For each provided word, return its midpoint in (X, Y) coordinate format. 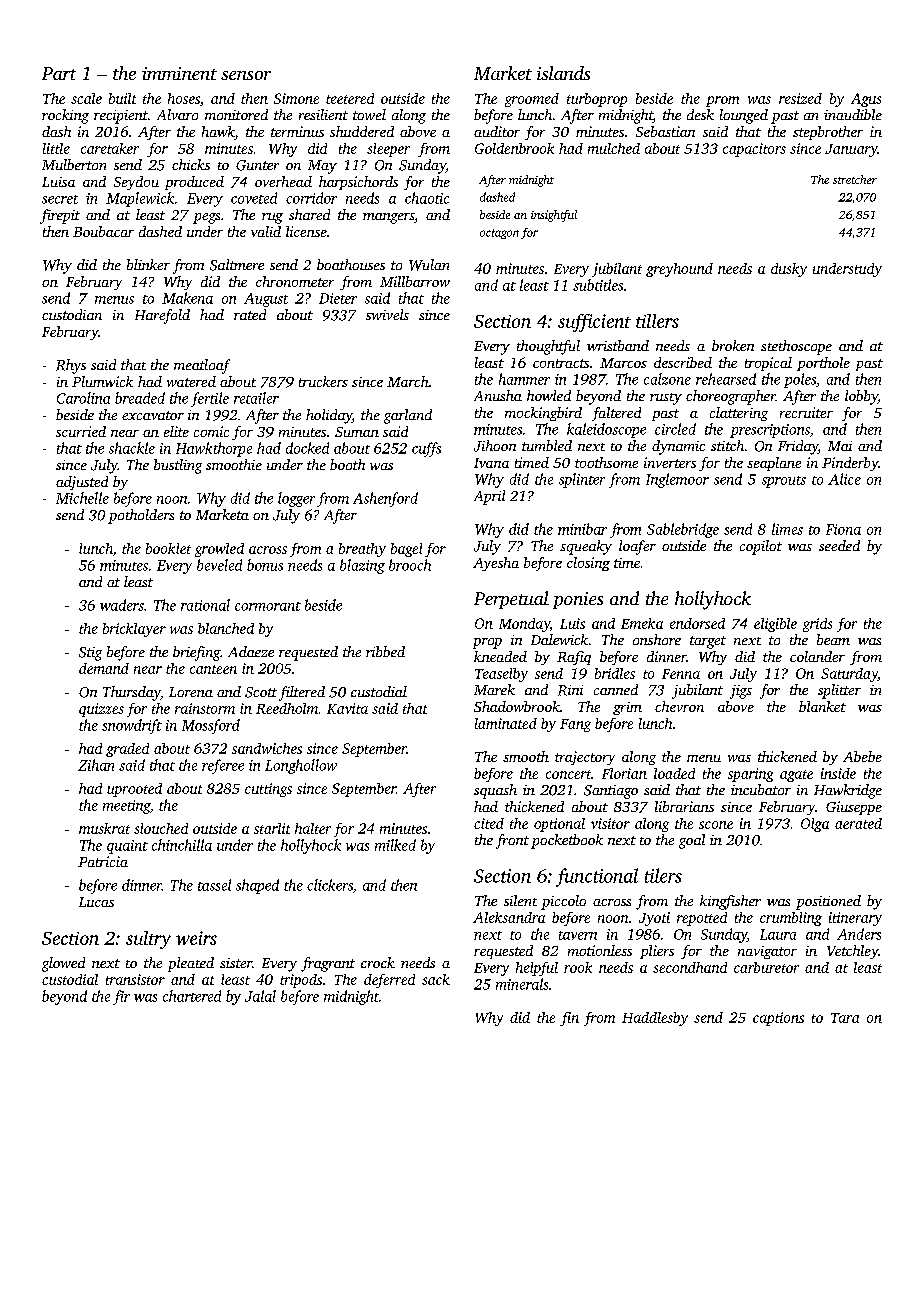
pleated (191, 964)
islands (563, 73)
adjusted (82, 483)
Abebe (862, 756)
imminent (179, 73)
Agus (866, 100)
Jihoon (495, 446)
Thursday (132, 693)
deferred (389, 981)
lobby (861, 397)
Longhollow (301, 766)
